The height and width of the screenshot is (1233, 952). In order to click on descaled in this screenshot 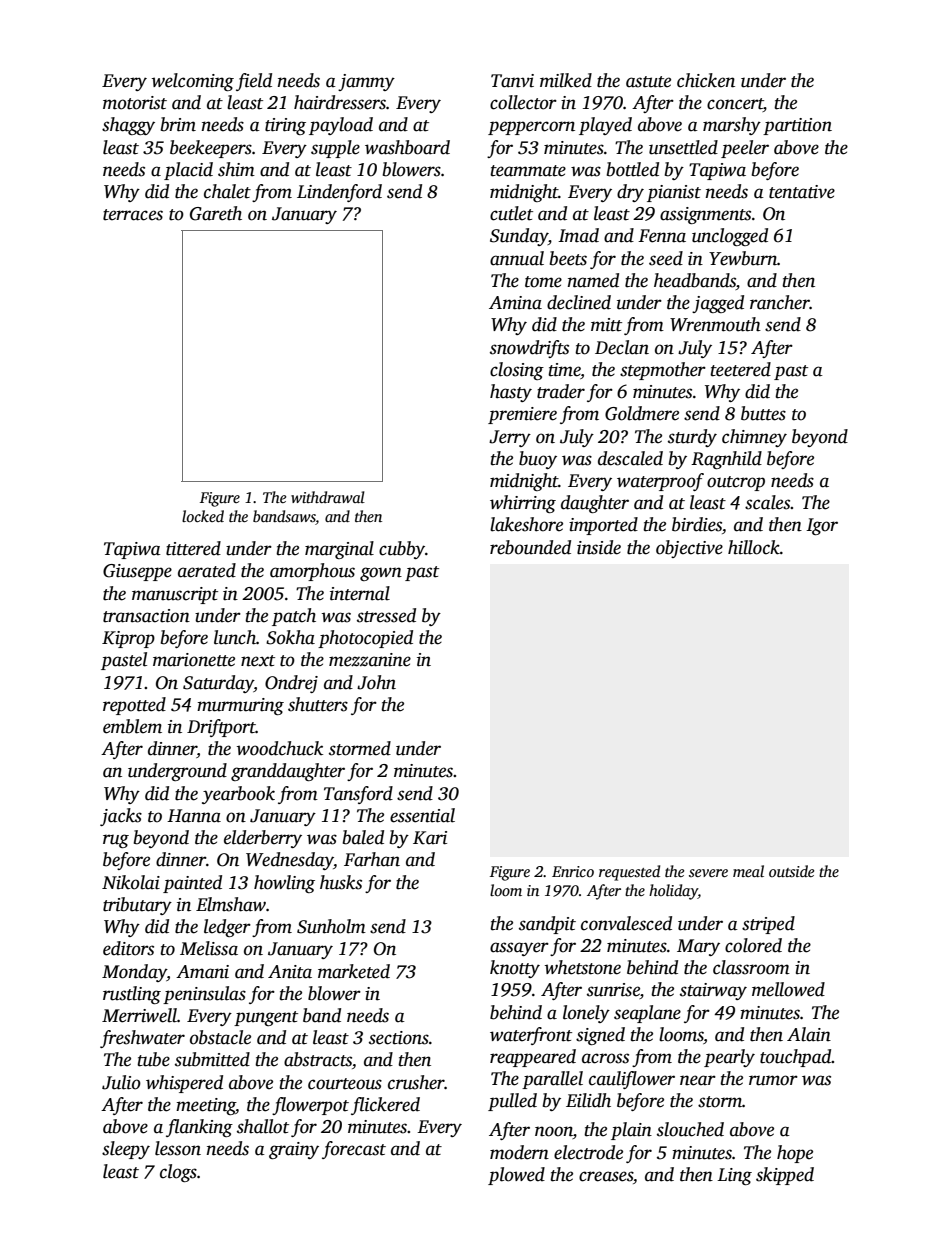, I will do `click(630, 458)`.
